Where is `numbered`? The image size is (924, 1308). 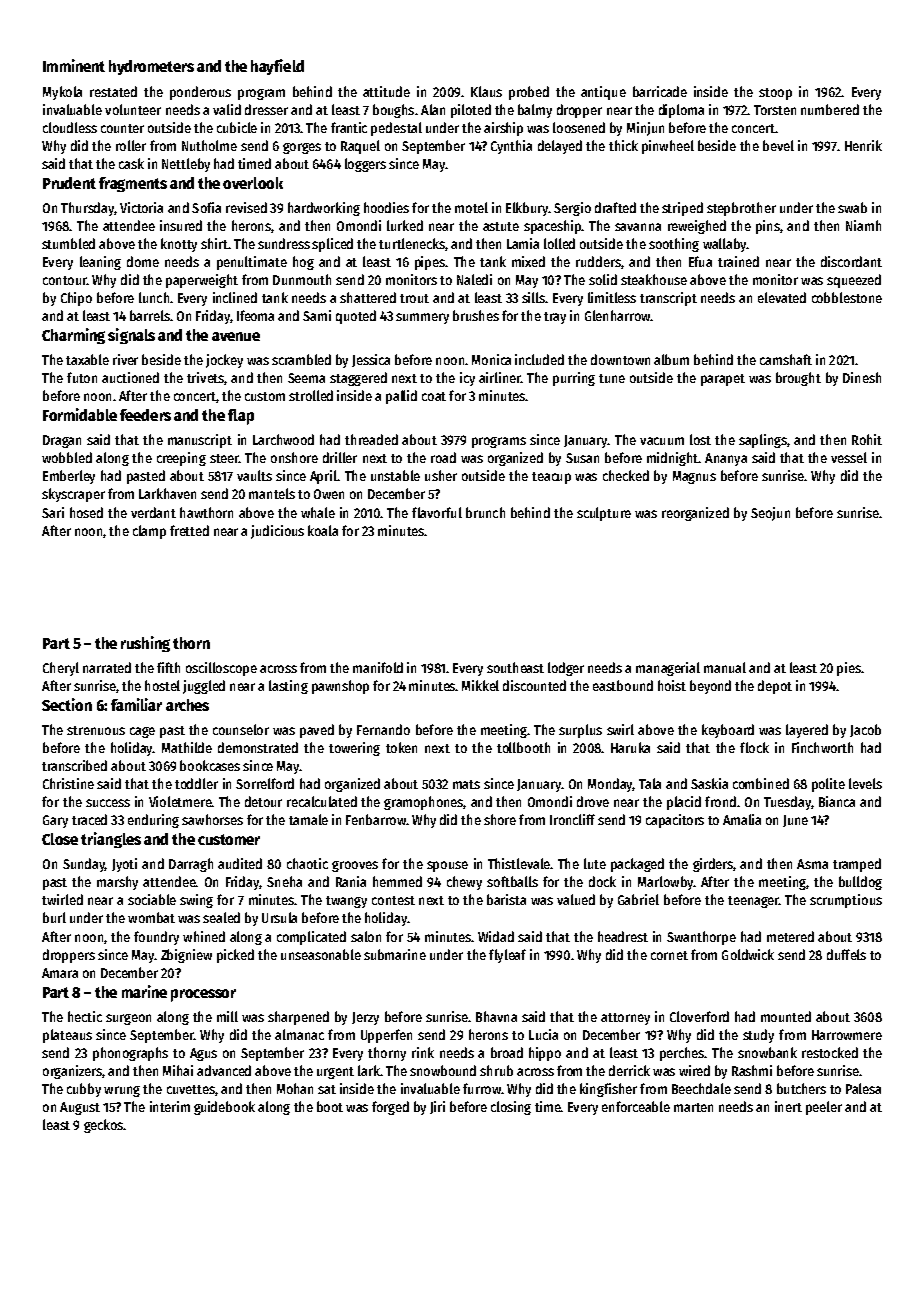 numbered is located at coordinates (830, 109).
